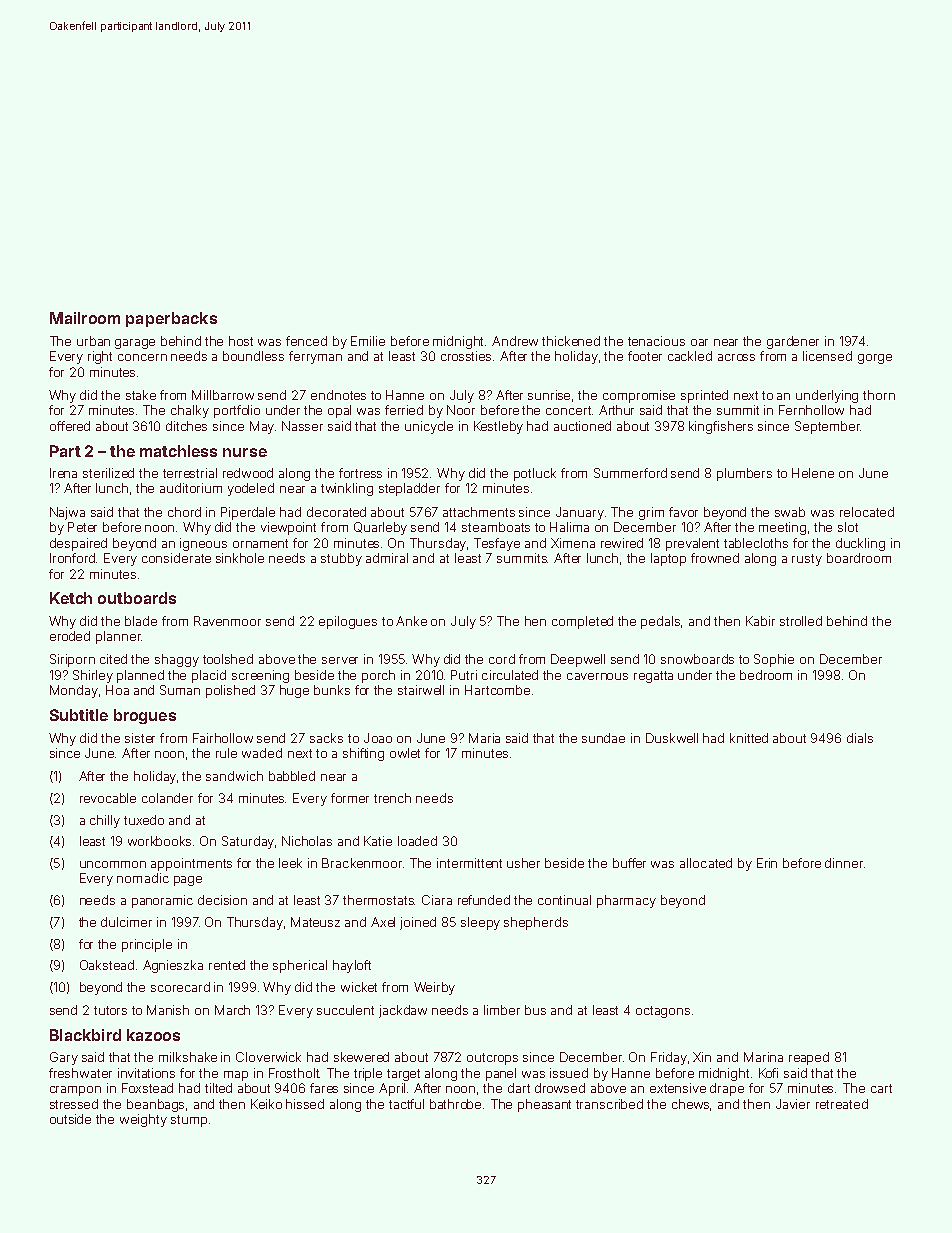 Image resolution: width=952 pixels, height=1233 pixels. What do you see at coordinates (404, 410) in the screenshot?
I see `ferried` at bounding box center [404, 410].
